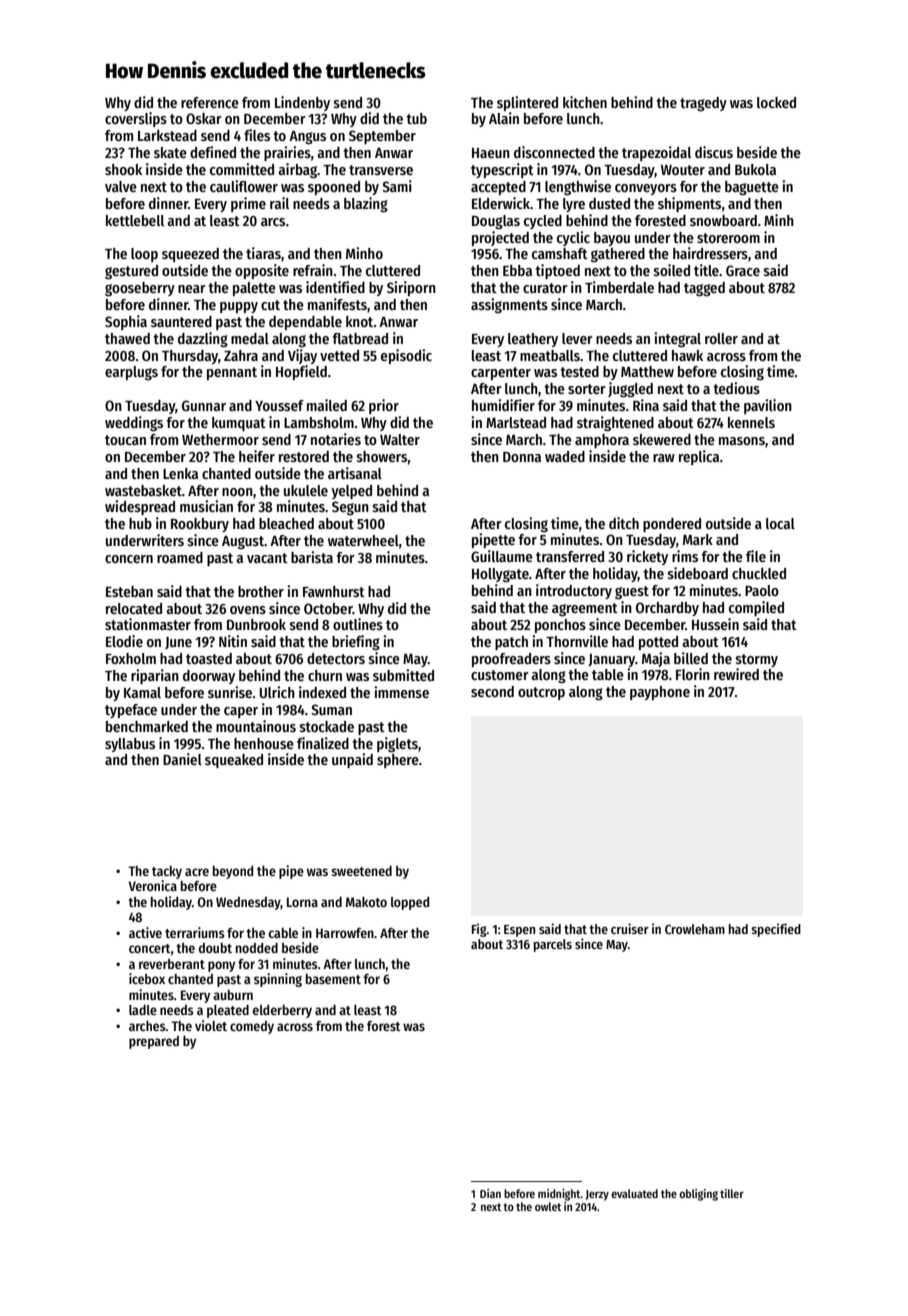 This page has width=908, height=1316. What do you see at coordinates (683, 170) in the page?
I see `Wouter` at bounding box center [683, 170].
